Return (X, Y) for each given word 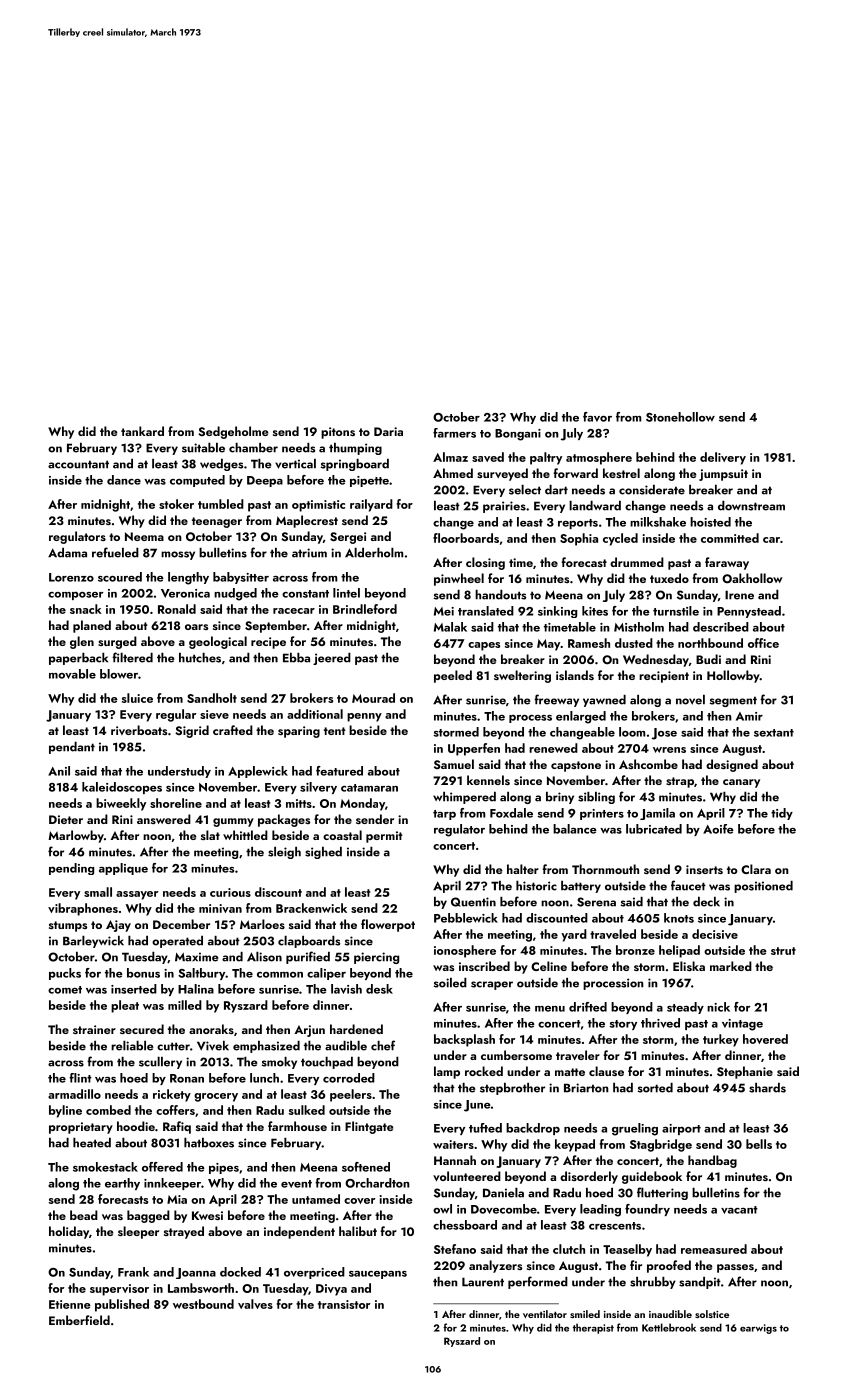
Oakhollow (752, 578)
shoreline (176, 803)
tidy (782, 814)
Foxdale (511, 813)
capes (484, 646)
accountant (78, 464)
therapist (593, 1328)
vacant (739, 1210)
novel (690, 700)
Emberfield (79, 1320)
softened (366, 1167)
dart (556, 490)
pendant (72, 748)
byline (65, 1111)
